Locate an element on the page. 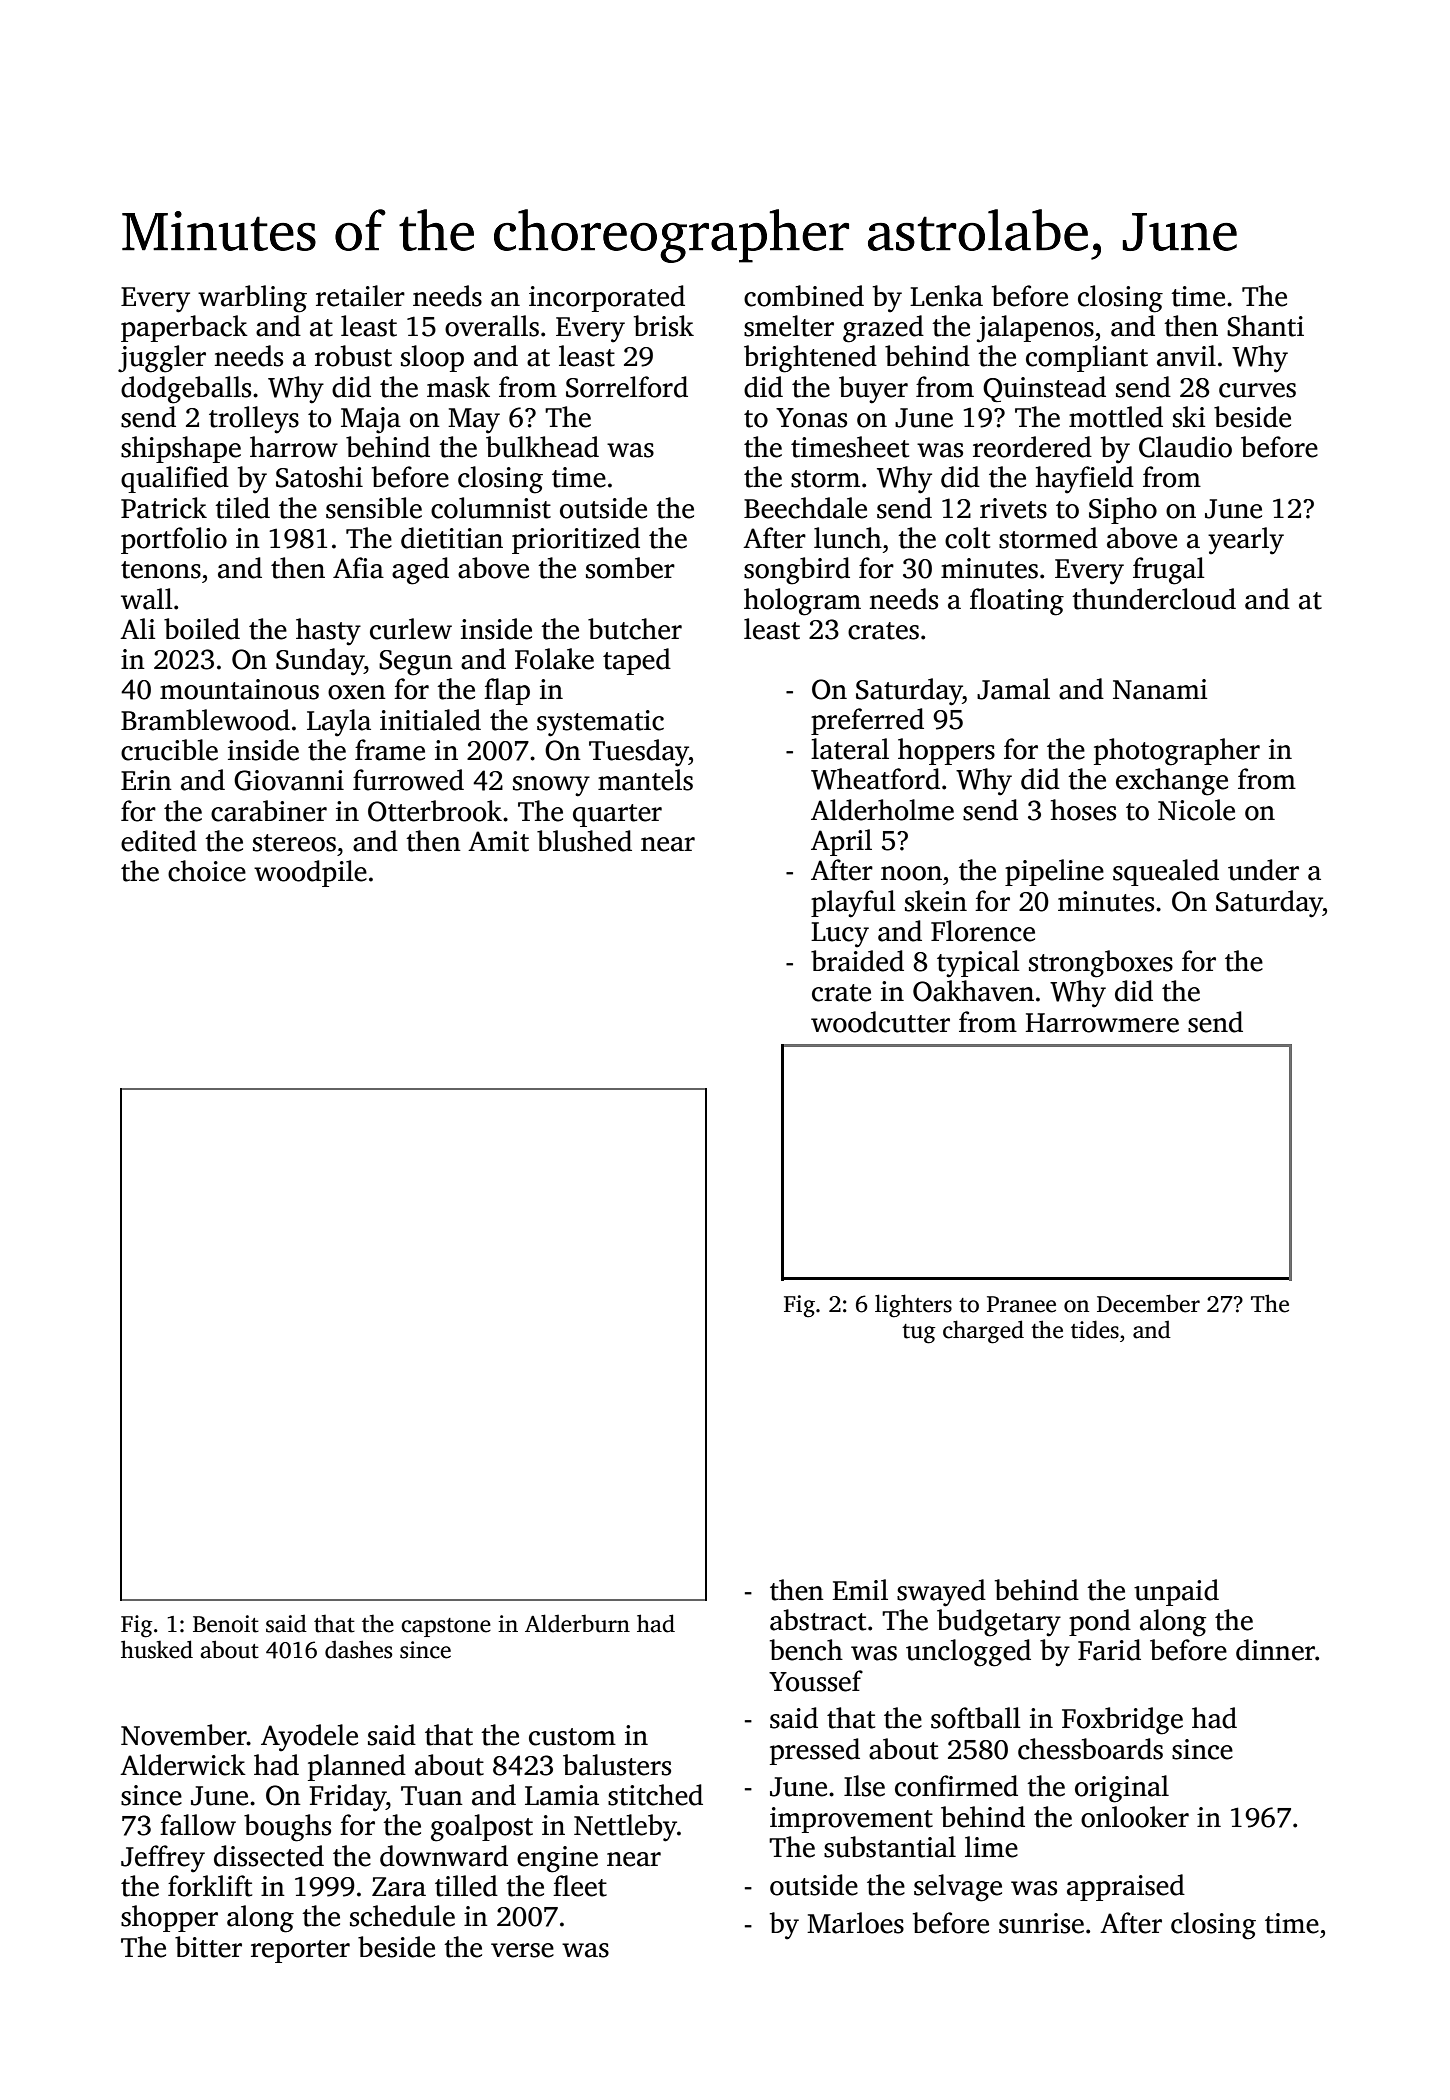 The height and width of the document is (2100, 1450). Alderburn is located at coordinates (577, 1623).
